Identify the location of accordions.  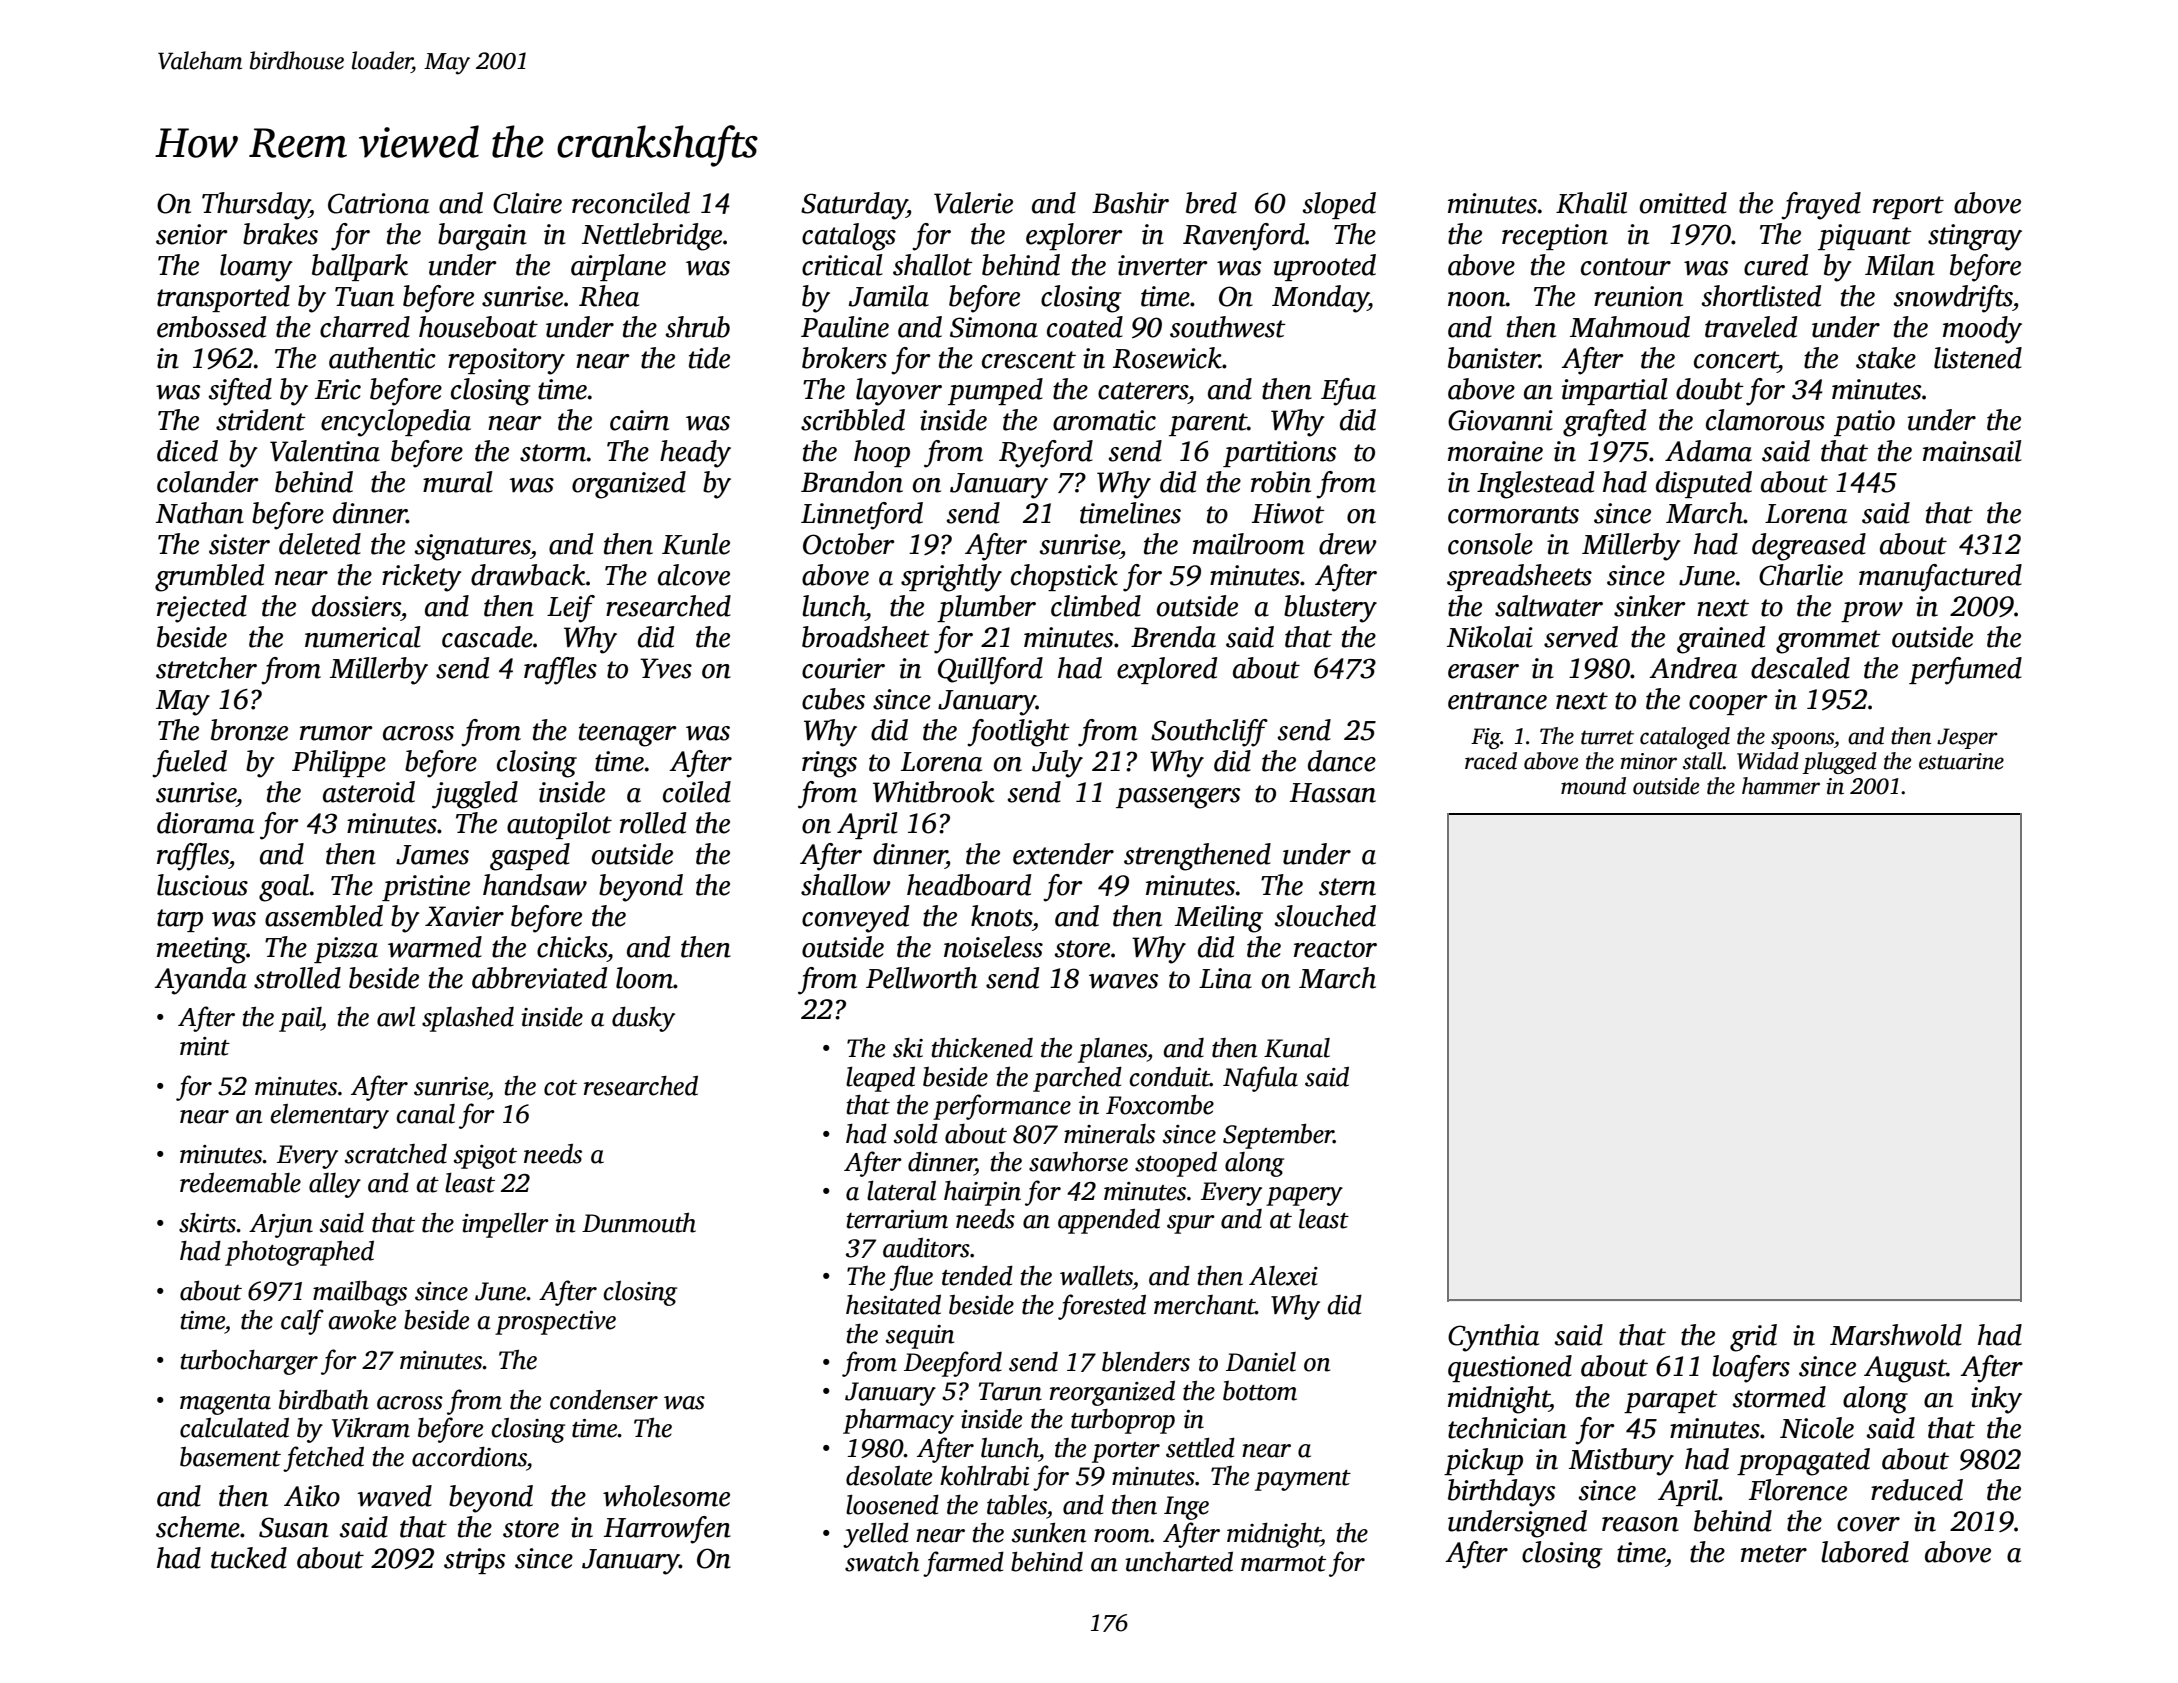
(469, 1456).
